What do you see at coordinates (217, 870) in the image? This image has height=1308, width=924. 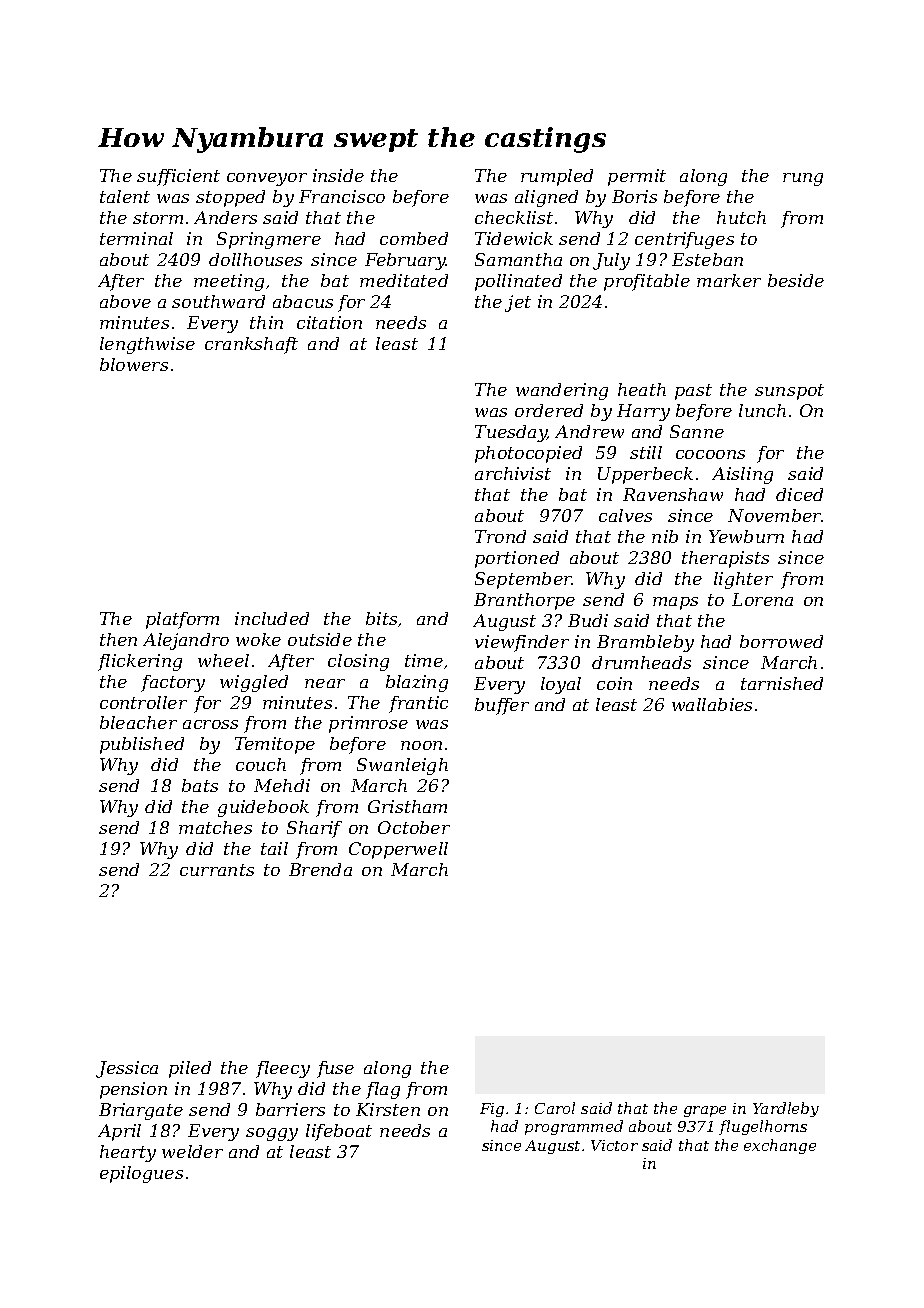 I see `currants` at bounding box center [217, 870].
